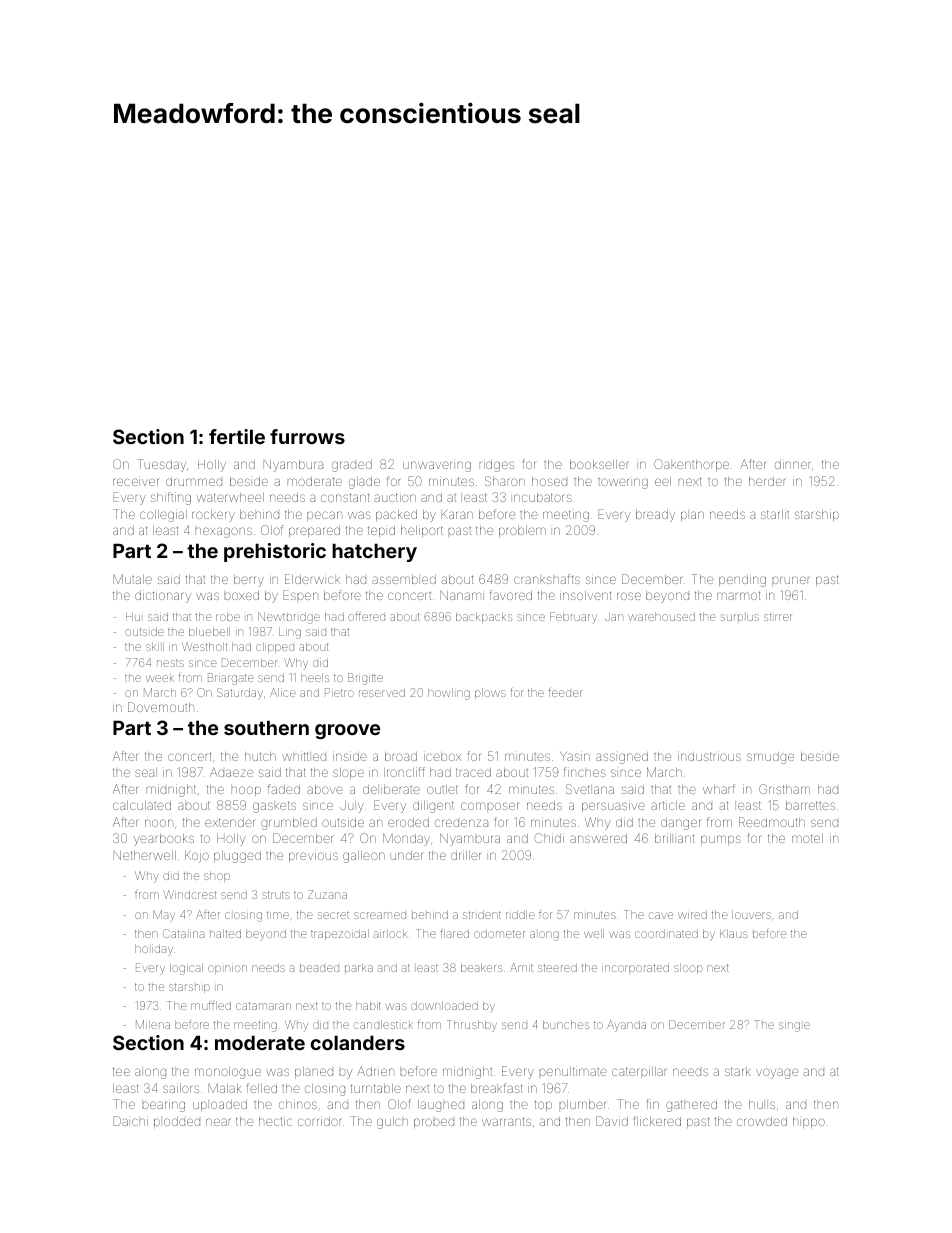 This page has width=952, height=1233. Describe the element at coordinates (721, 840) in the page. I see `pumps` at that location.
